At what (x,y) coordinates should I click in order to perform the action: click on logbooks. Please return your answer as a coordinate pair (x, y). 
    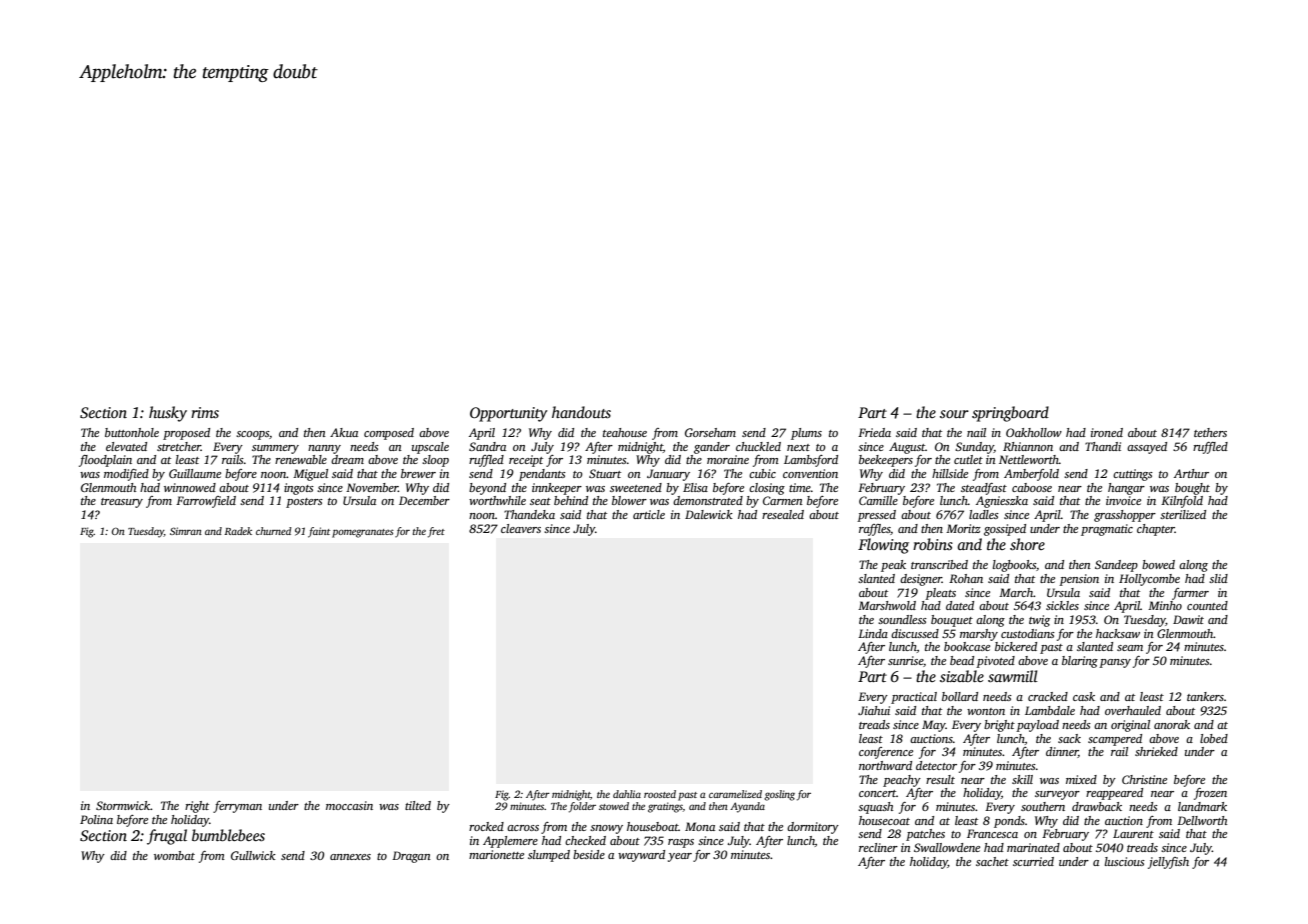
    Looking at the image, I should click on (1014, 566).
